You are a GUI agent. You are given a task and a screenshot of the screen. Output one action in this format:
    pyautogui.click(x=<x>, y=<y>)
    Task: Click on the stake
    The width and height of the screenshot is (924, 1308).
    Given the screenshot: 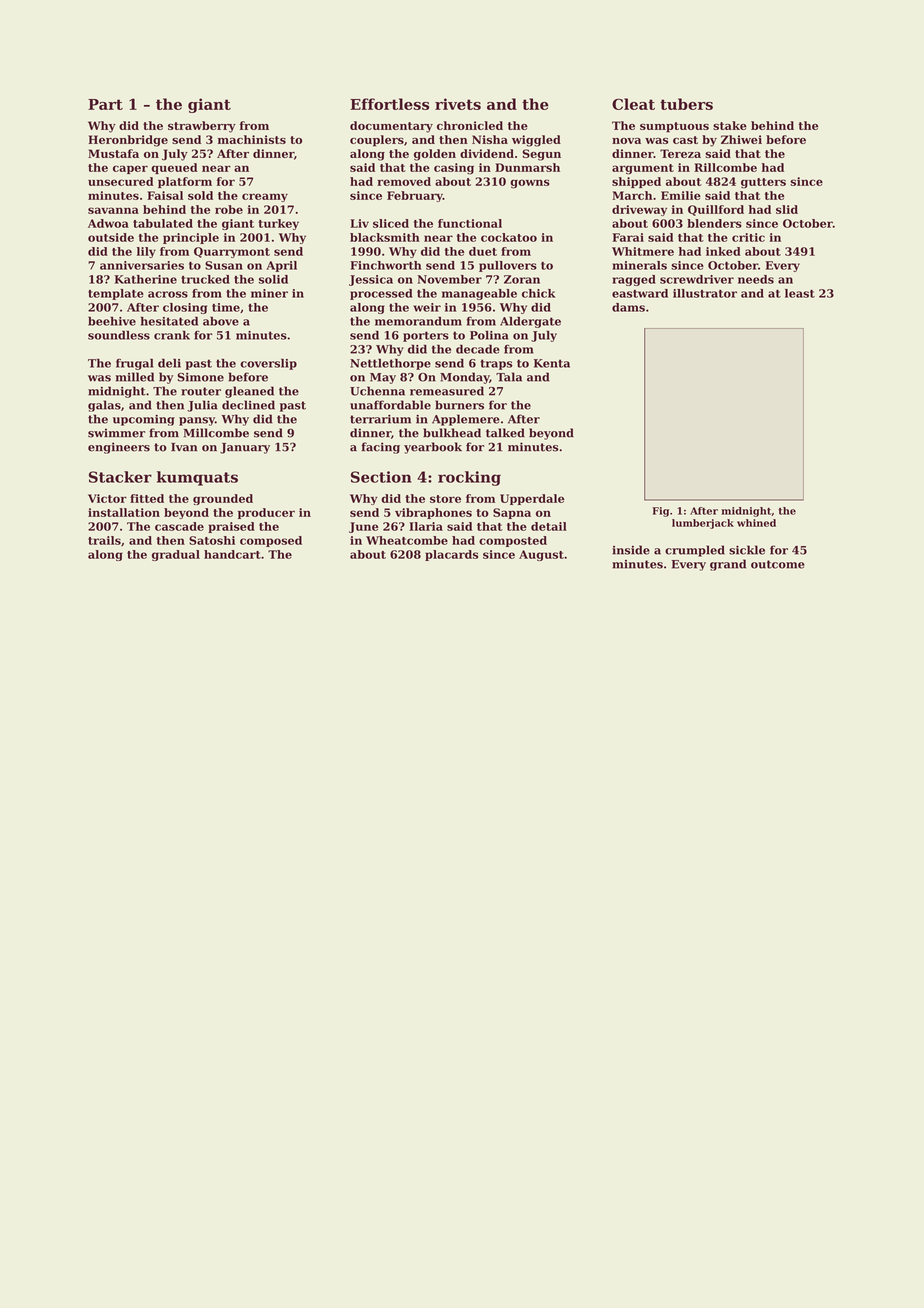 What is the action you would take?
    pyautogui.click(x=730, y=125)
